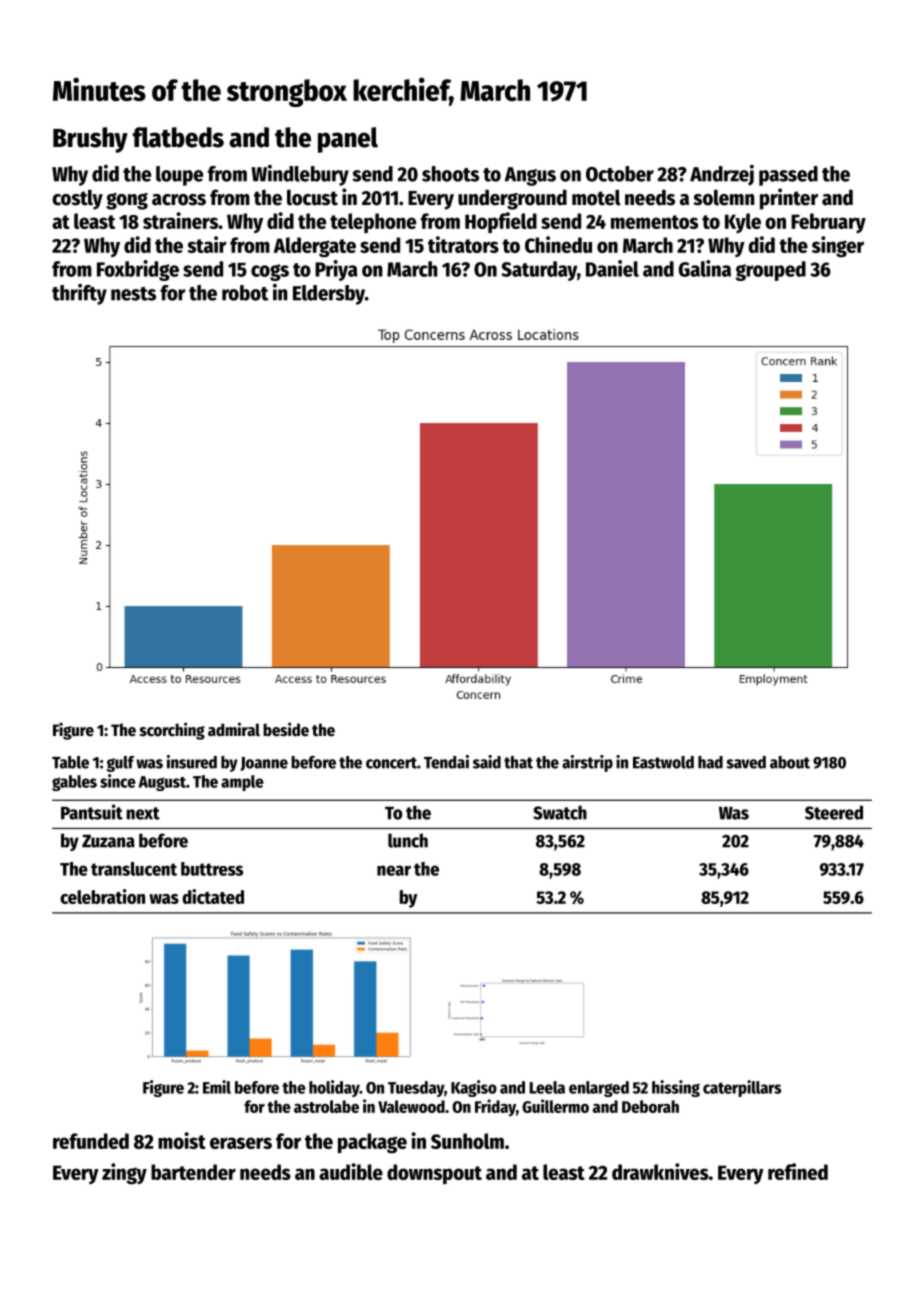 The image size is (924, 1308). Describe the element at coordinates (705, 268) in the screenshot. I see `Galina` at that location.
